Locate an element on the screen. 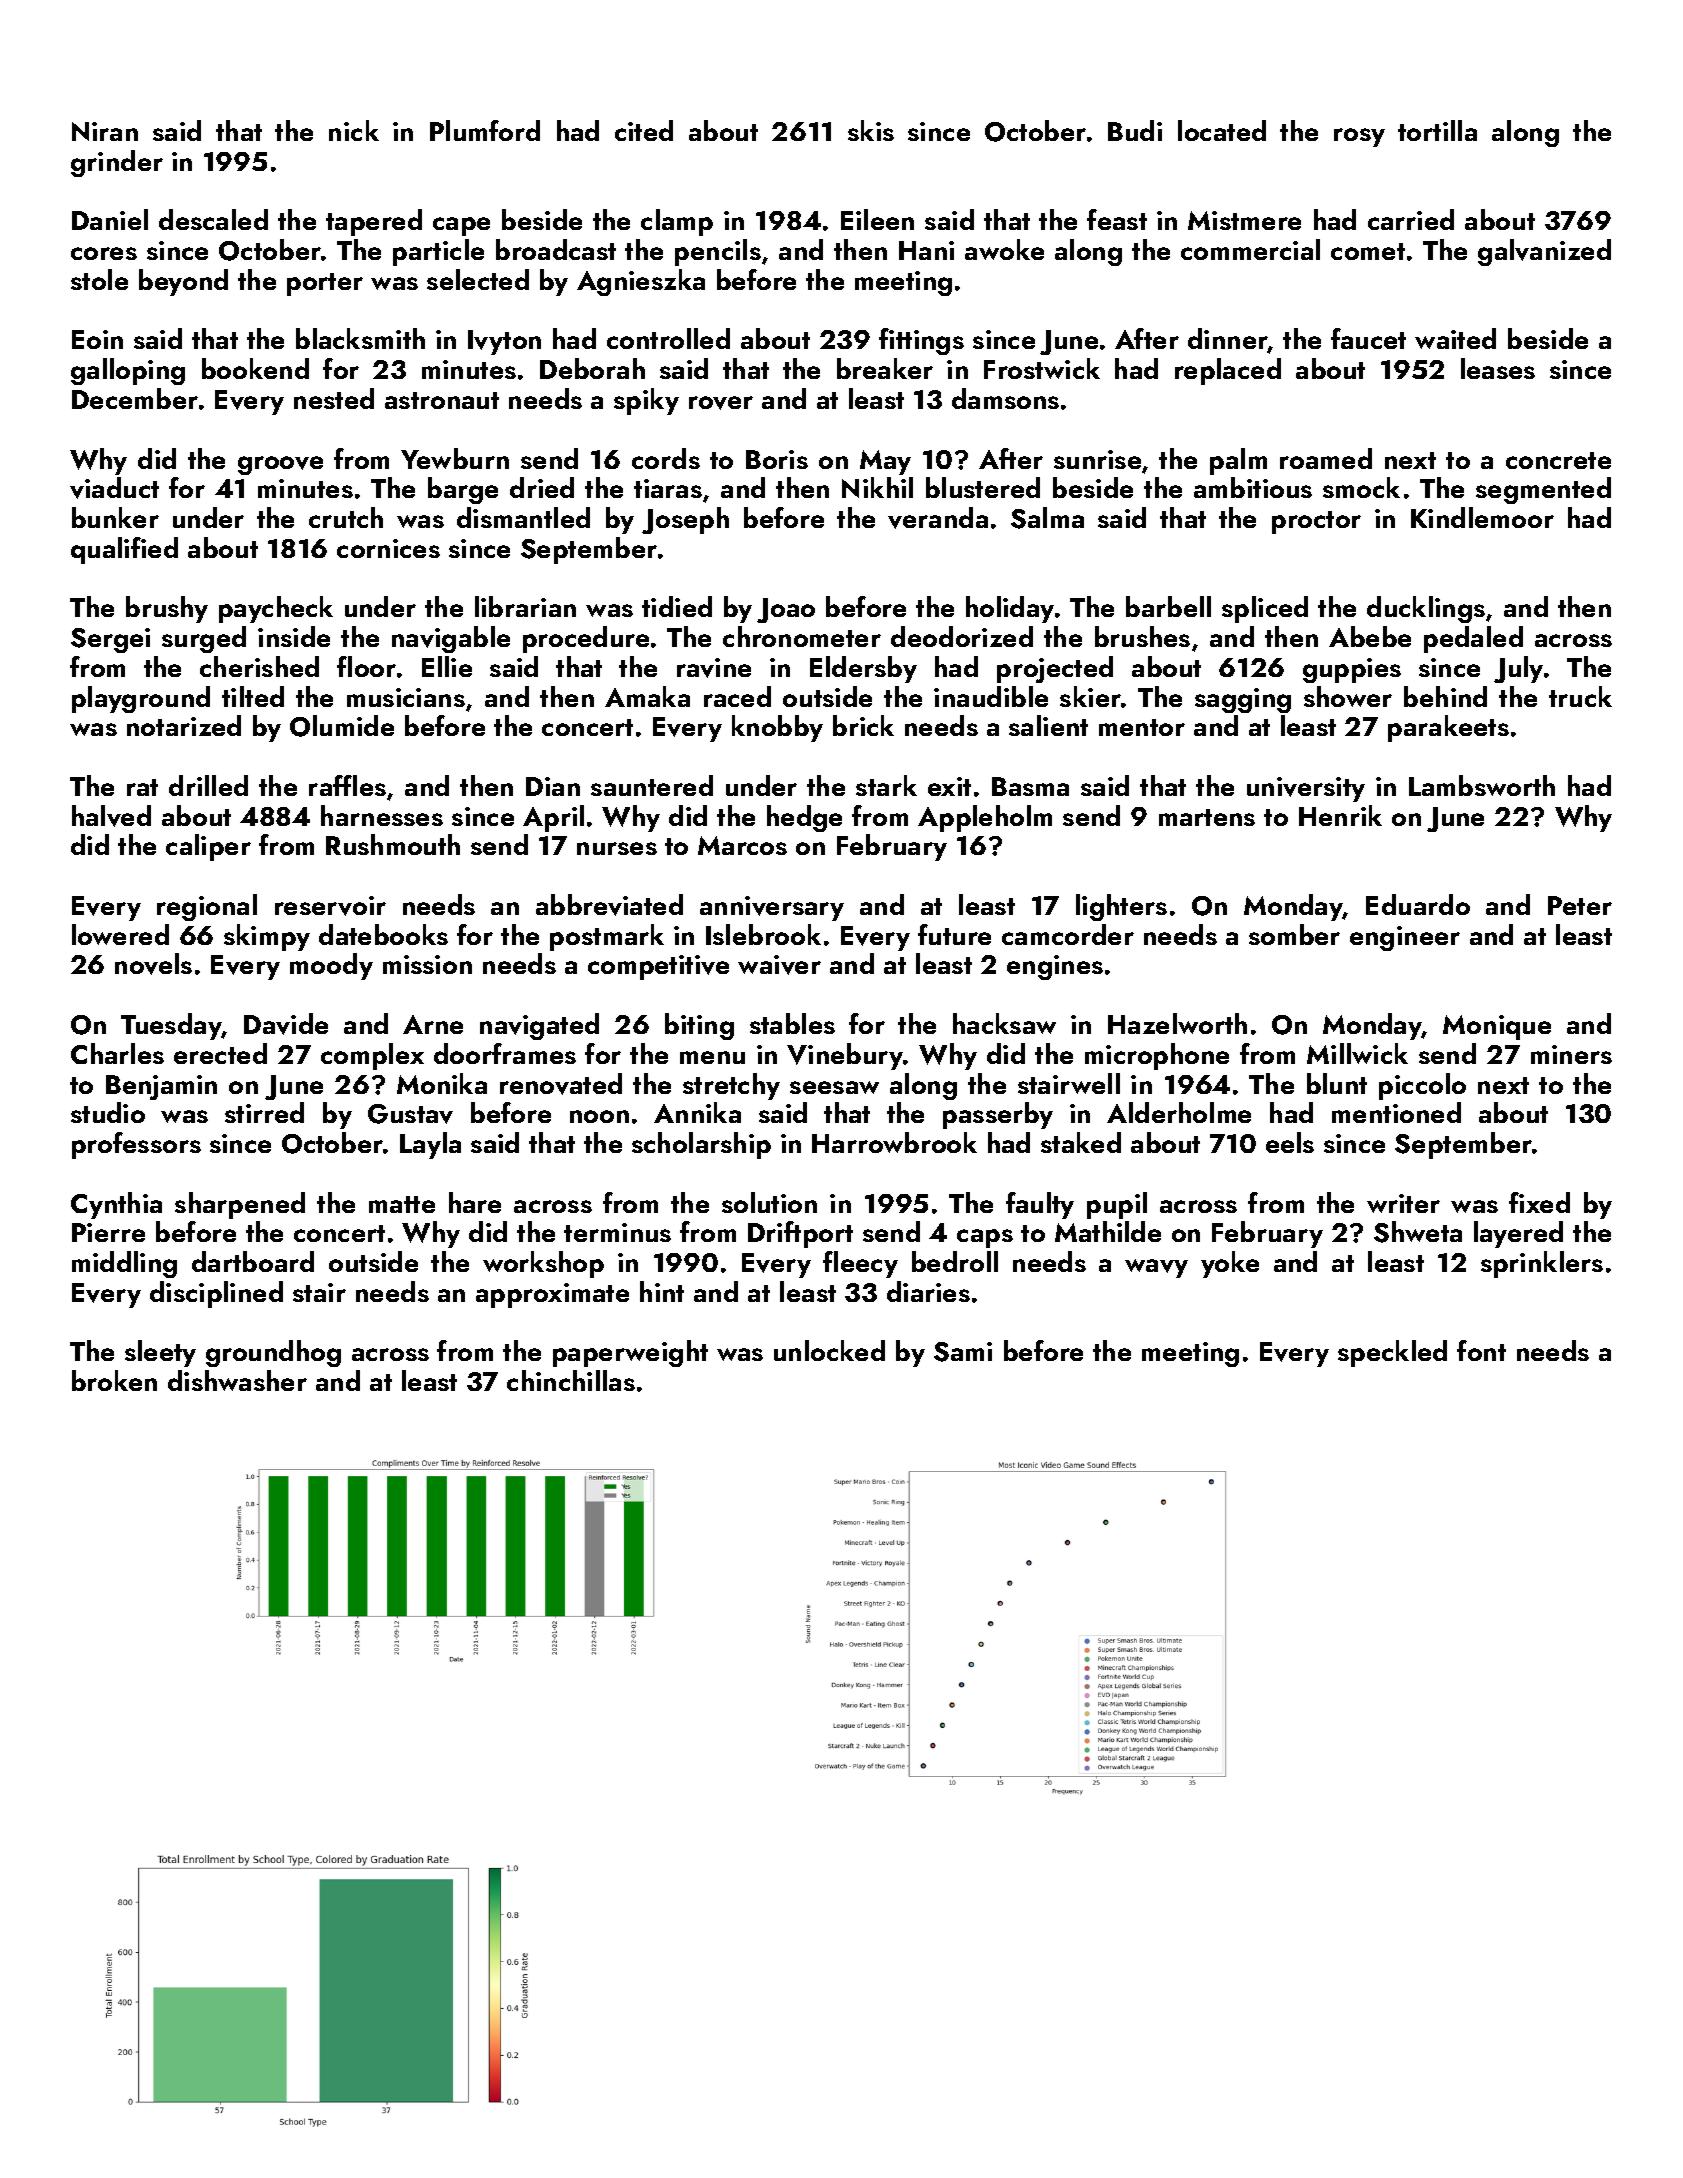 Image resolution: width=1683 pixels, height=2178 pixels. located is located at coordinates (1222, 130).
